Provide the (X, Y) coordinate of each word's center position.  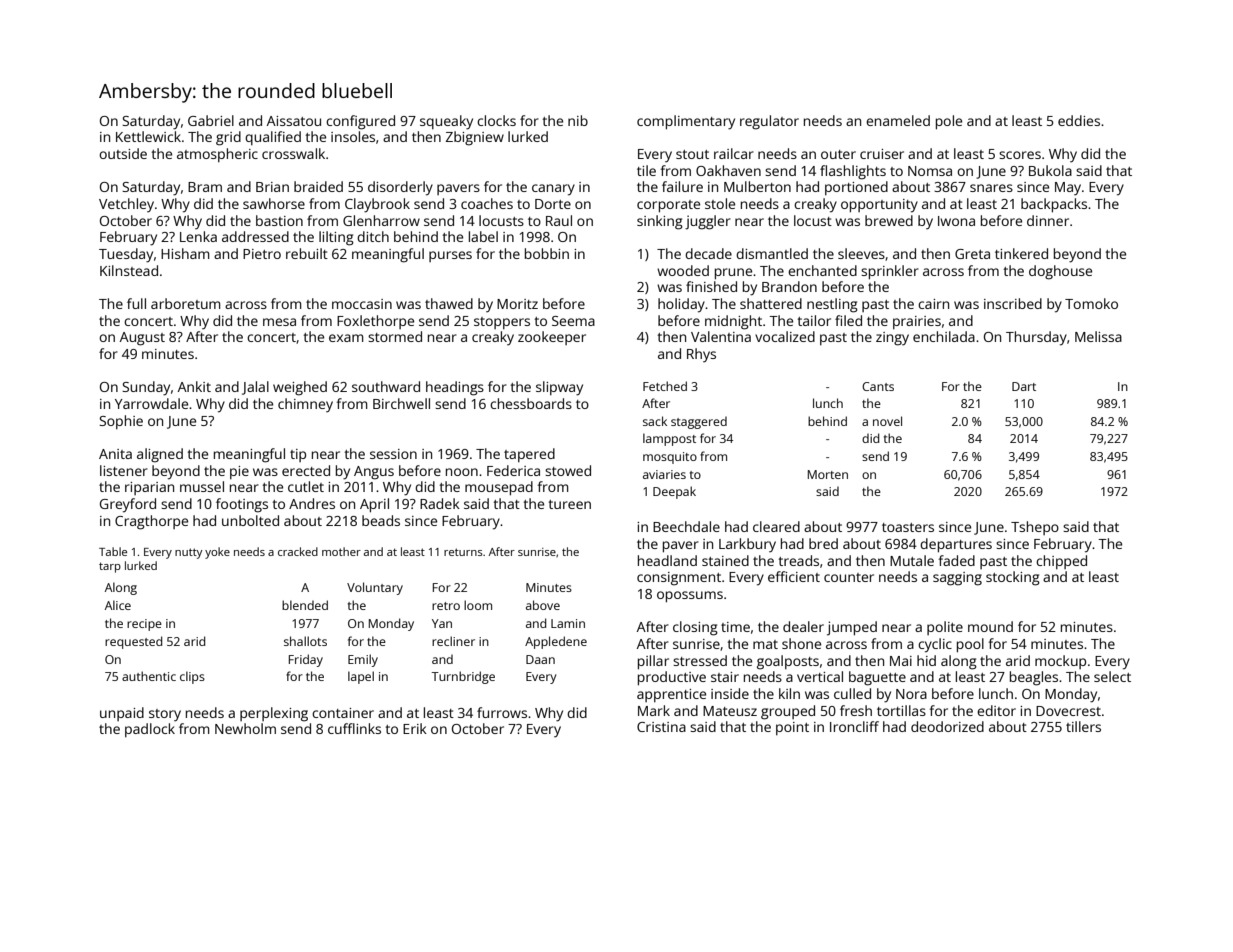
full (136, 303)
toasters (908, 527)
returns (463, 552)
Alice (118, 605)
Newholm (245, 728)
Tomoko (1091, 303)
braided (318, 186)
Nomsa (930, 171)
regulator (769, 122)
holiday (681, 305)
